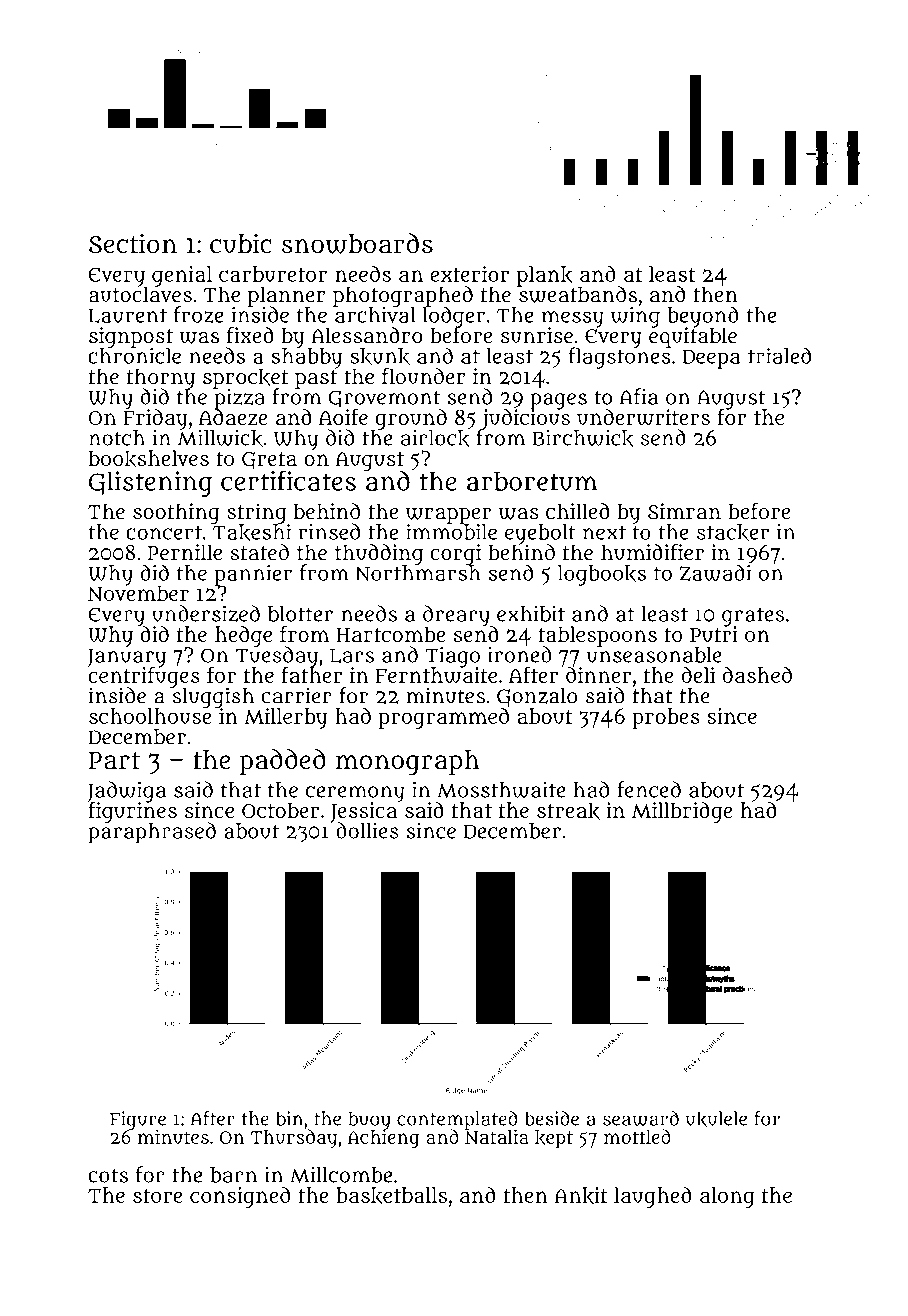 The width and height of the screenshot is (908, 1316). Describe the element at coordinates (257, 513) in the screenshot. I see `string` at that location.
